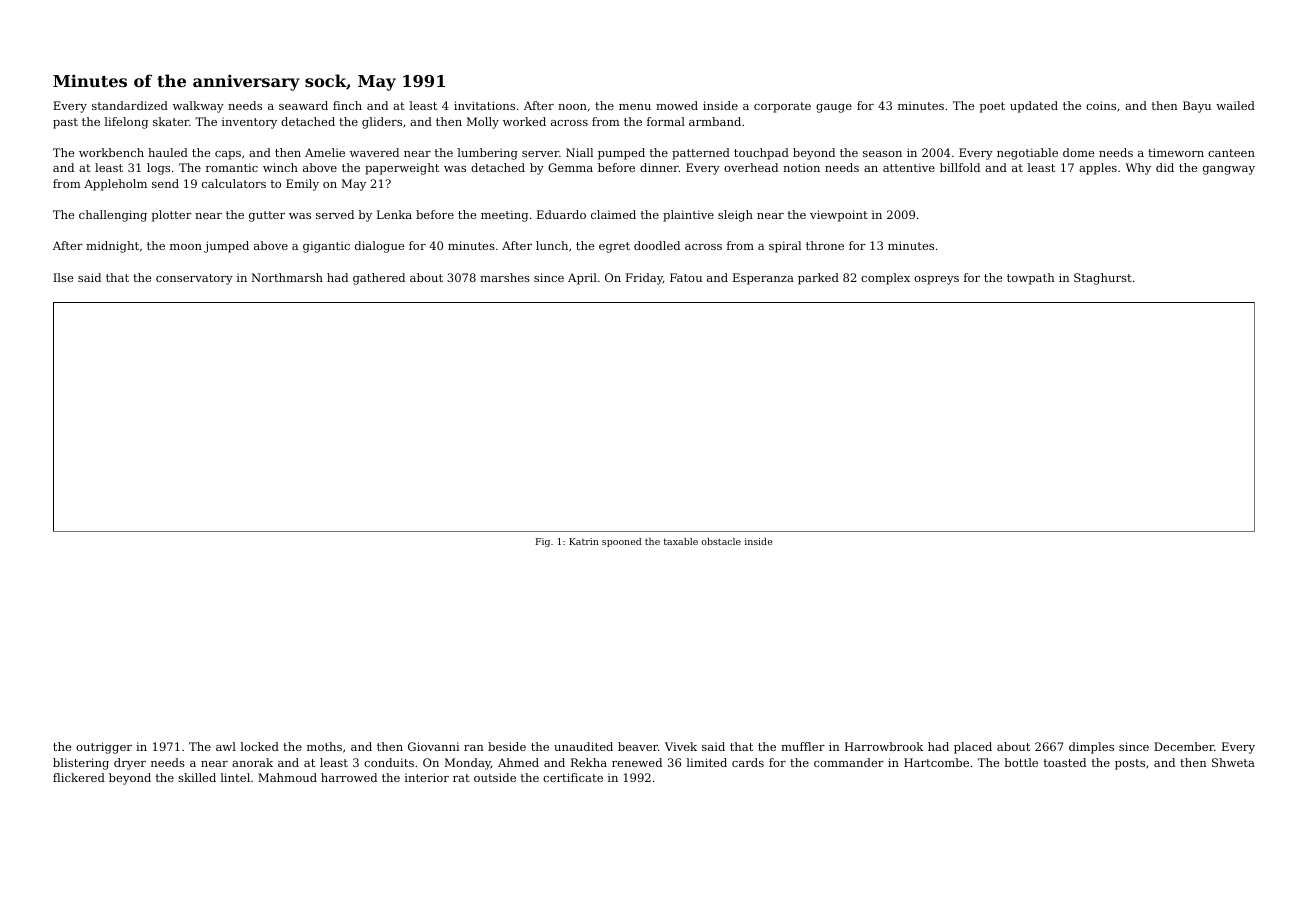 The image size is (1308, 924). Describe the element at coordinates (614, 247) in the image. I see `egret` at that location.
